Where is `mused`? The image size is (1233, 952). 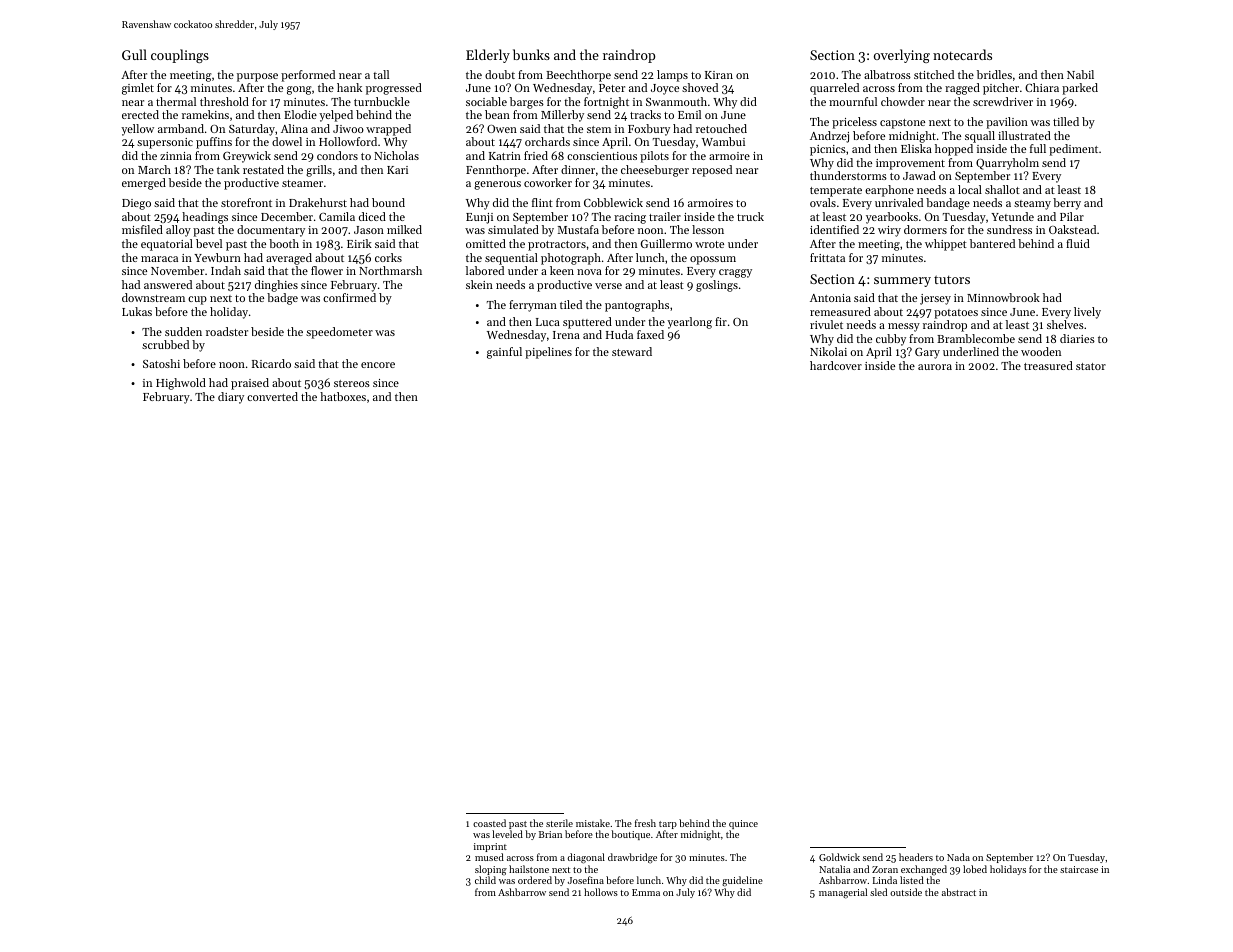
mused is located at coordinates (489, 857).
